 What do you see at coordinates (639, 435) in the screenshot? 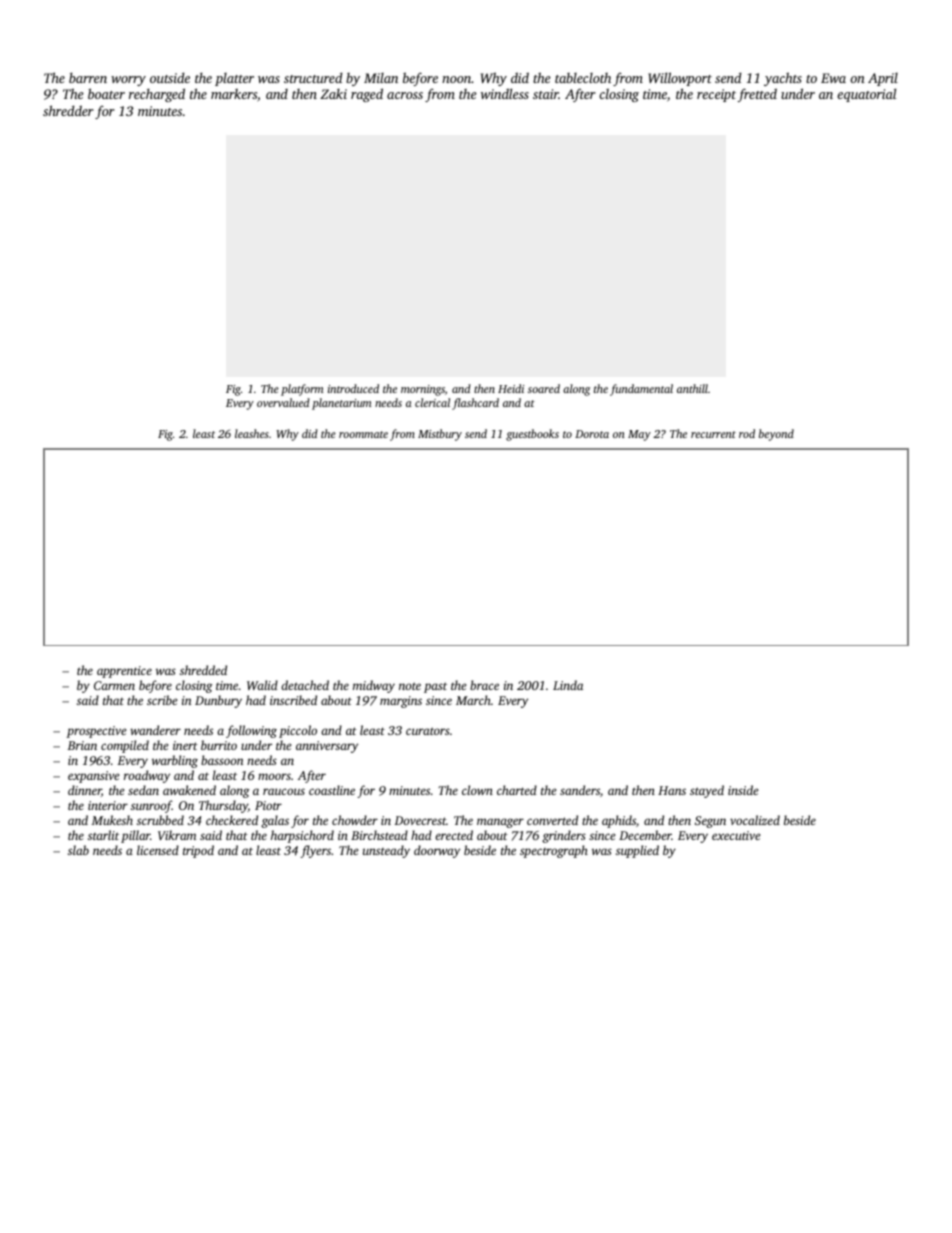
I see `May` at bounding box center [639, 435].
